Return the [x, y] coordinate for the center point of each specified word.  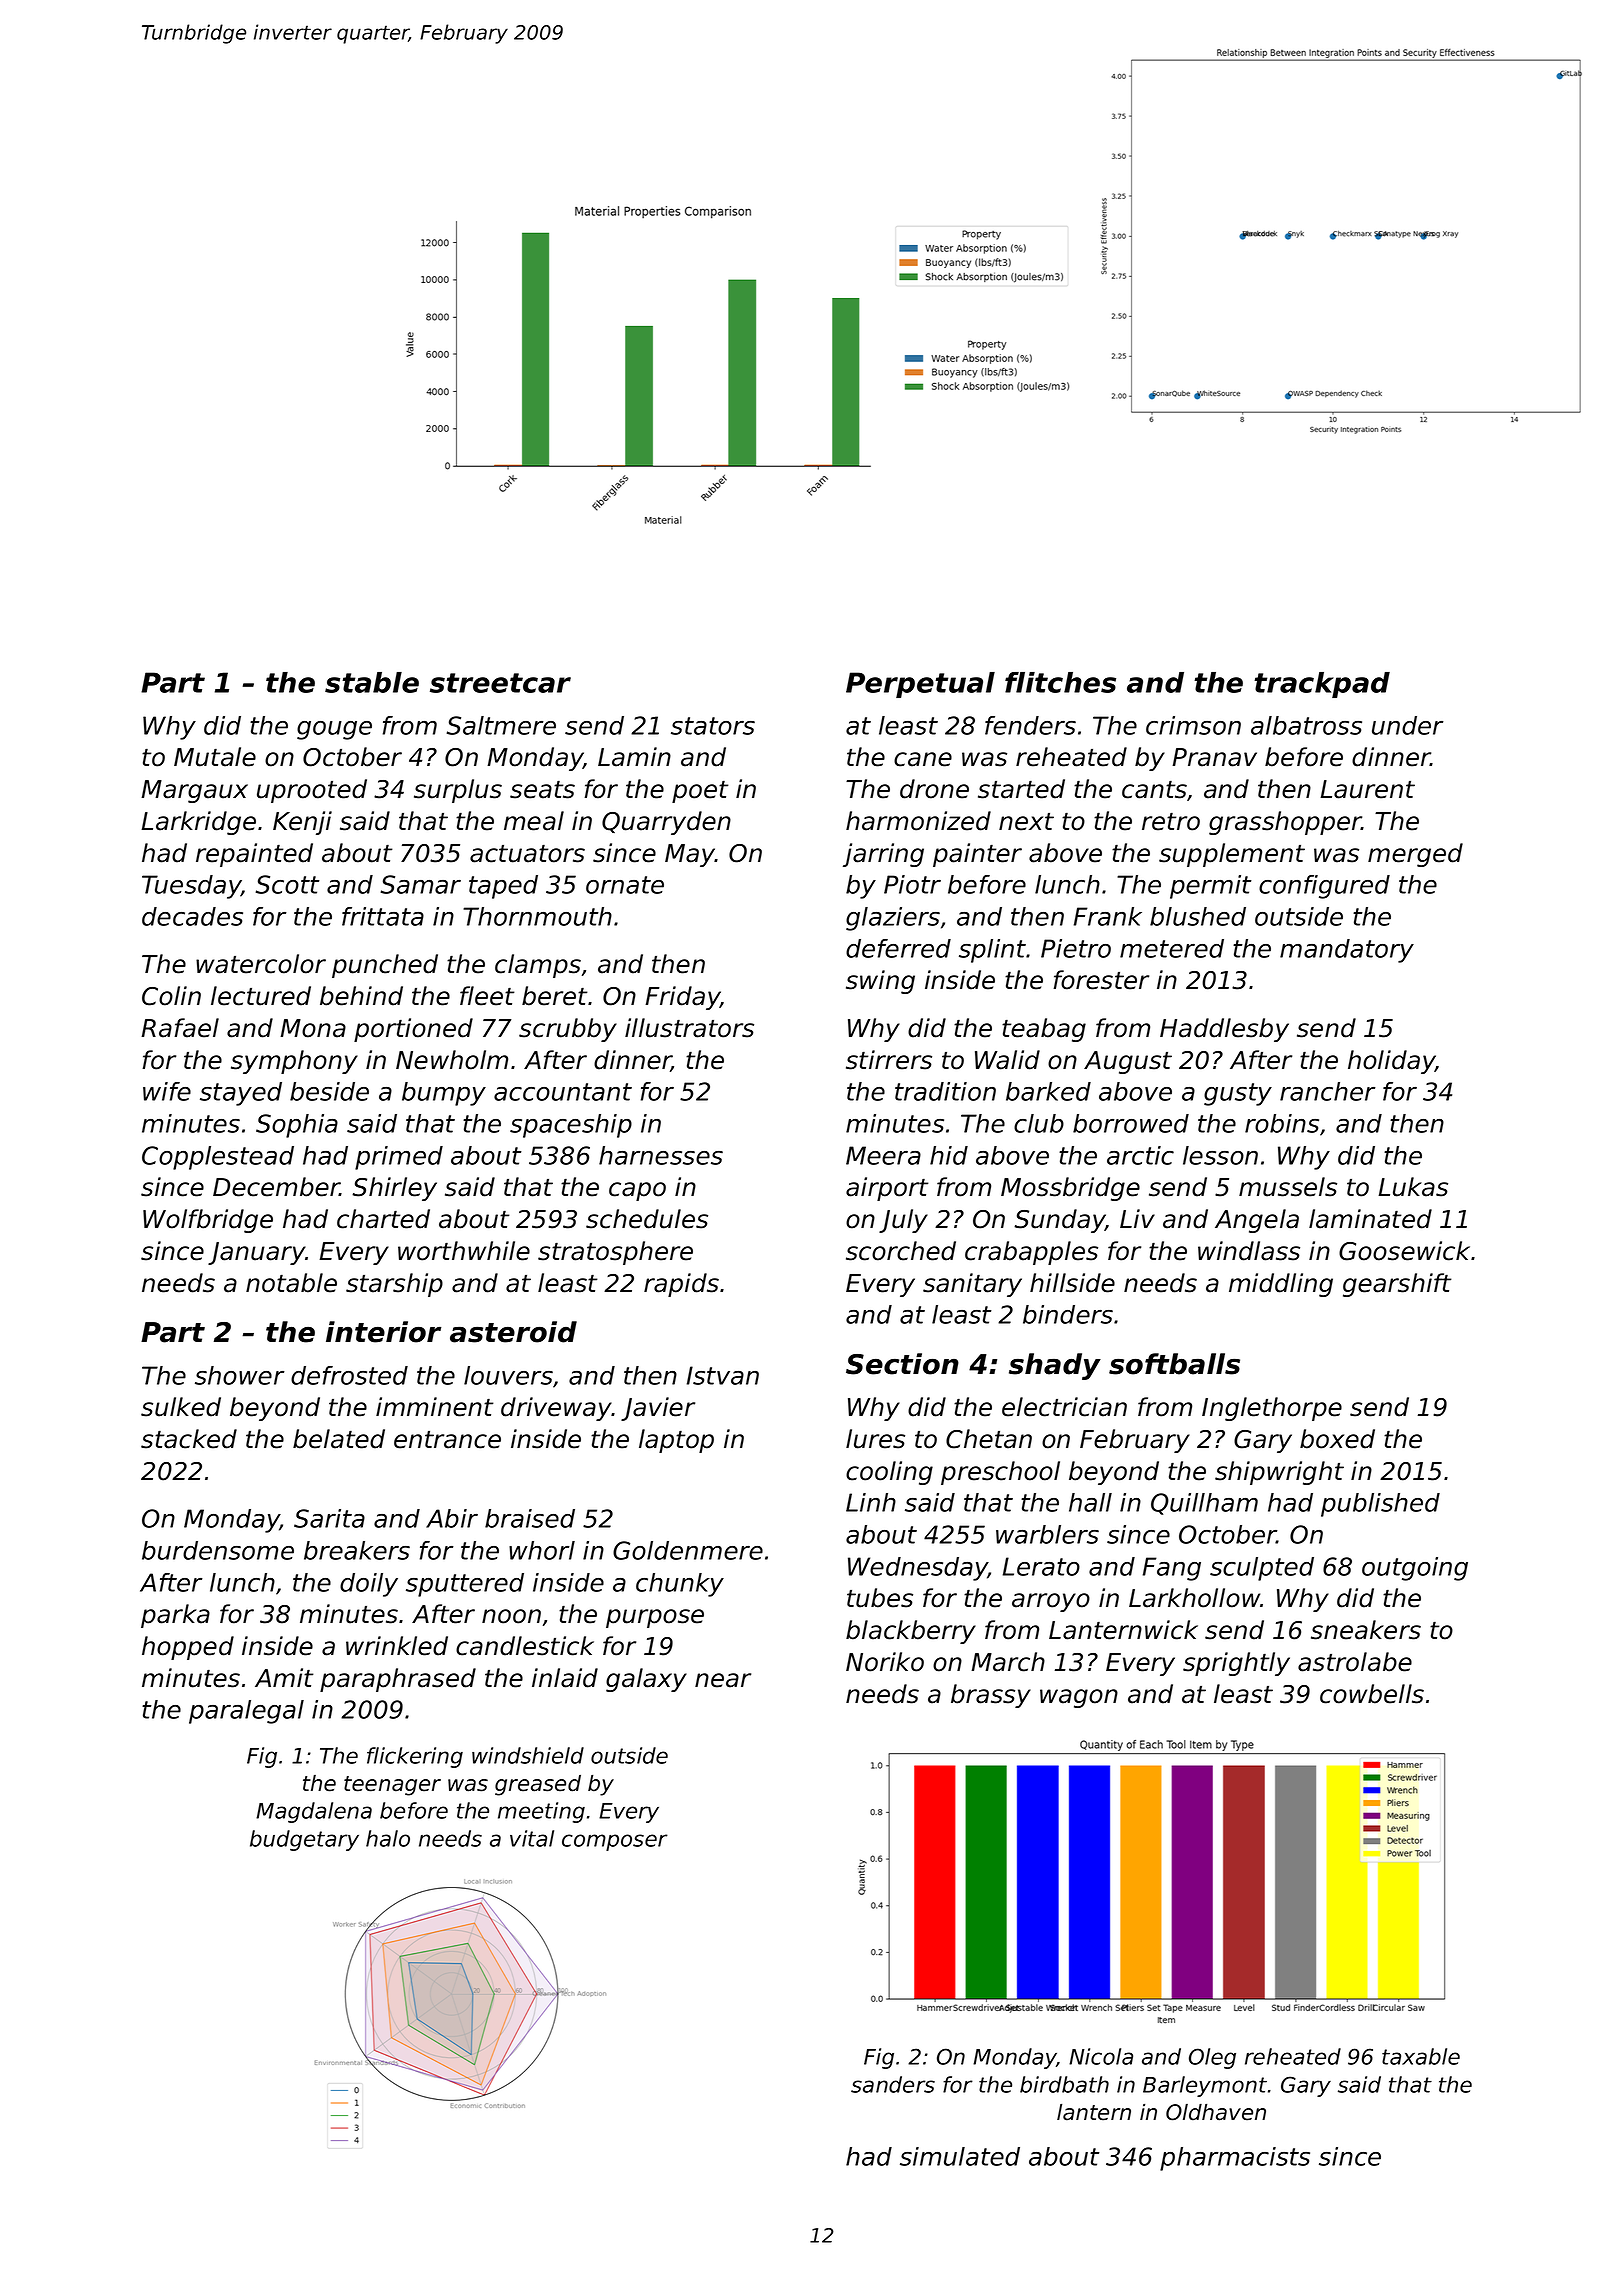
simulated [960, 2156]
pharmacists [1235, 2159]
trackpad [1322, 685]
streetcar [500, 683]
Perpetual [920, 685]
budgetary [304, 1840]
